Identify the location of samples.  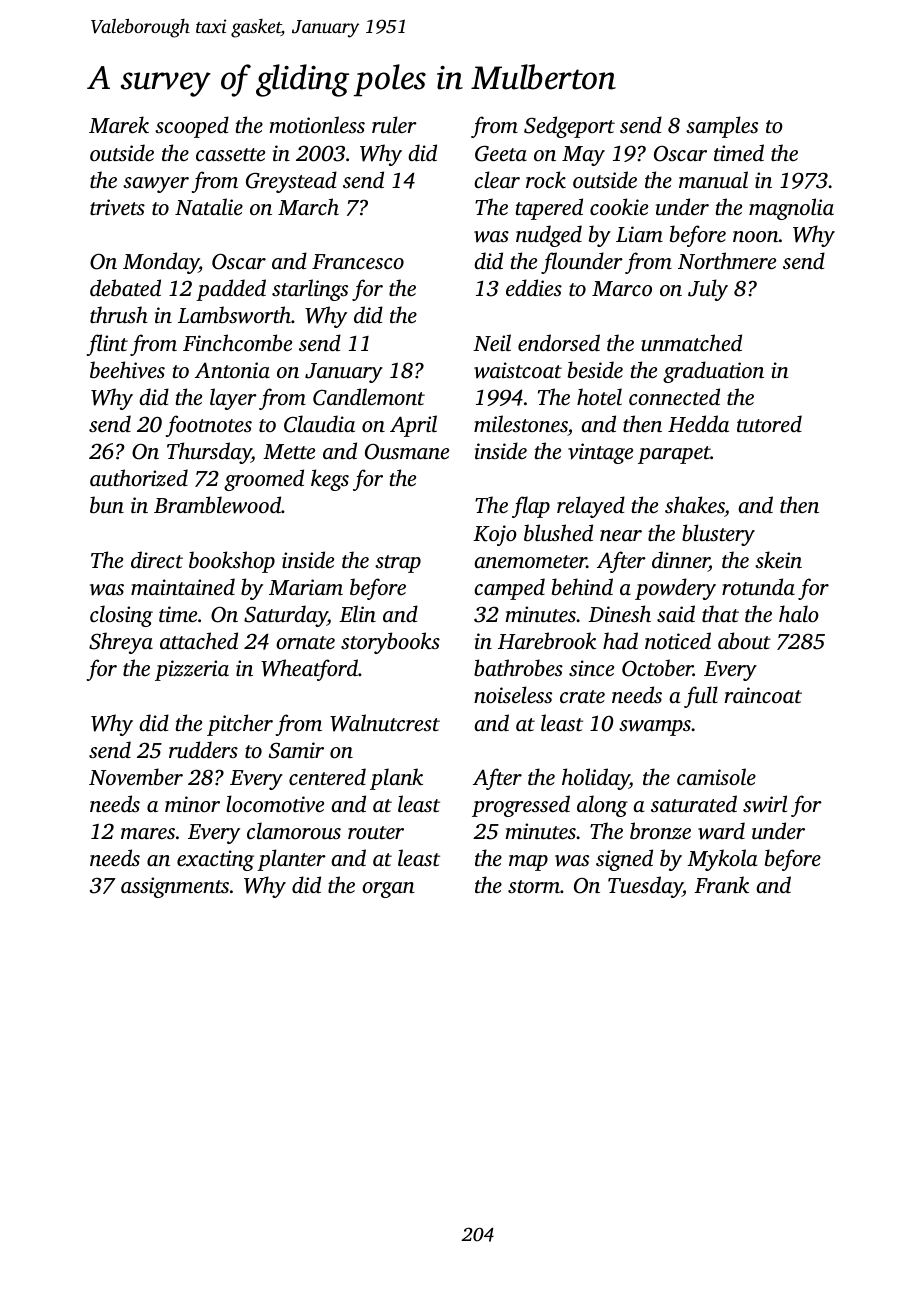
(722, 127).
